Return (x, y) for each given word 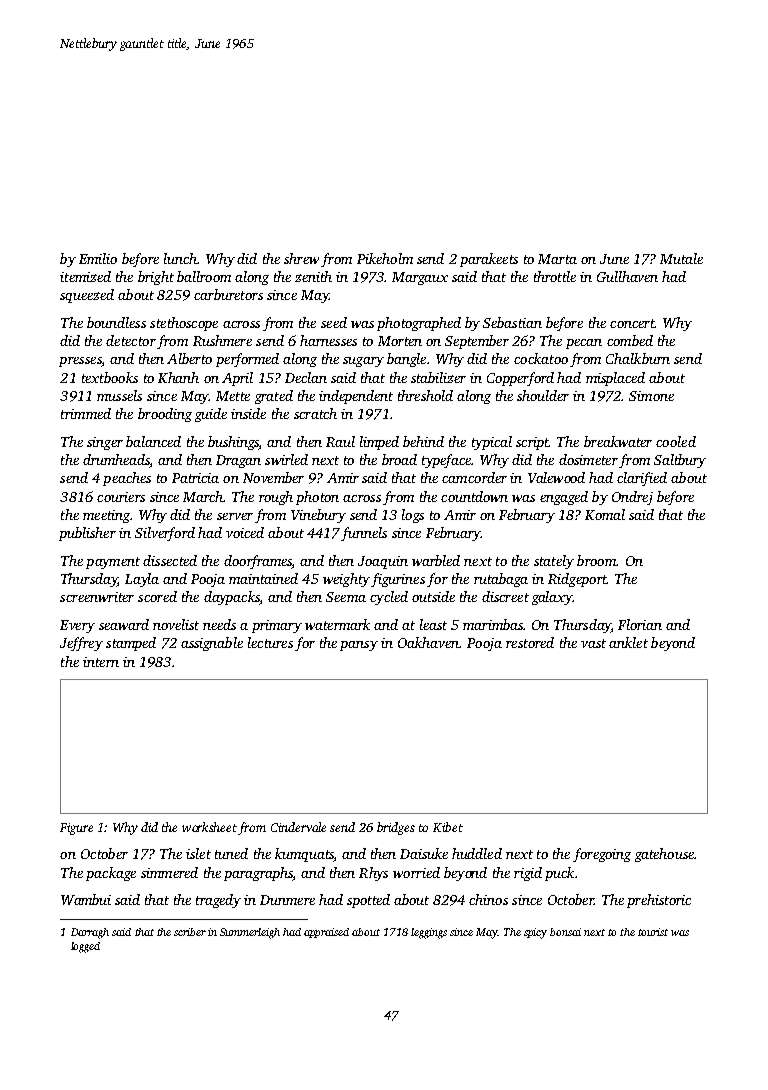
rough (276, 498)
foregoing (602, 855)
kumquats (304, 855)
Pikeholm (385, 258)
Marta (557, 259)
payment (113, 563)
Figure (76, 829)
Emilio (98, 258)
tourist (653, 932)
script (532, 443)
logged (85, 947)
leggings (429, 933)
